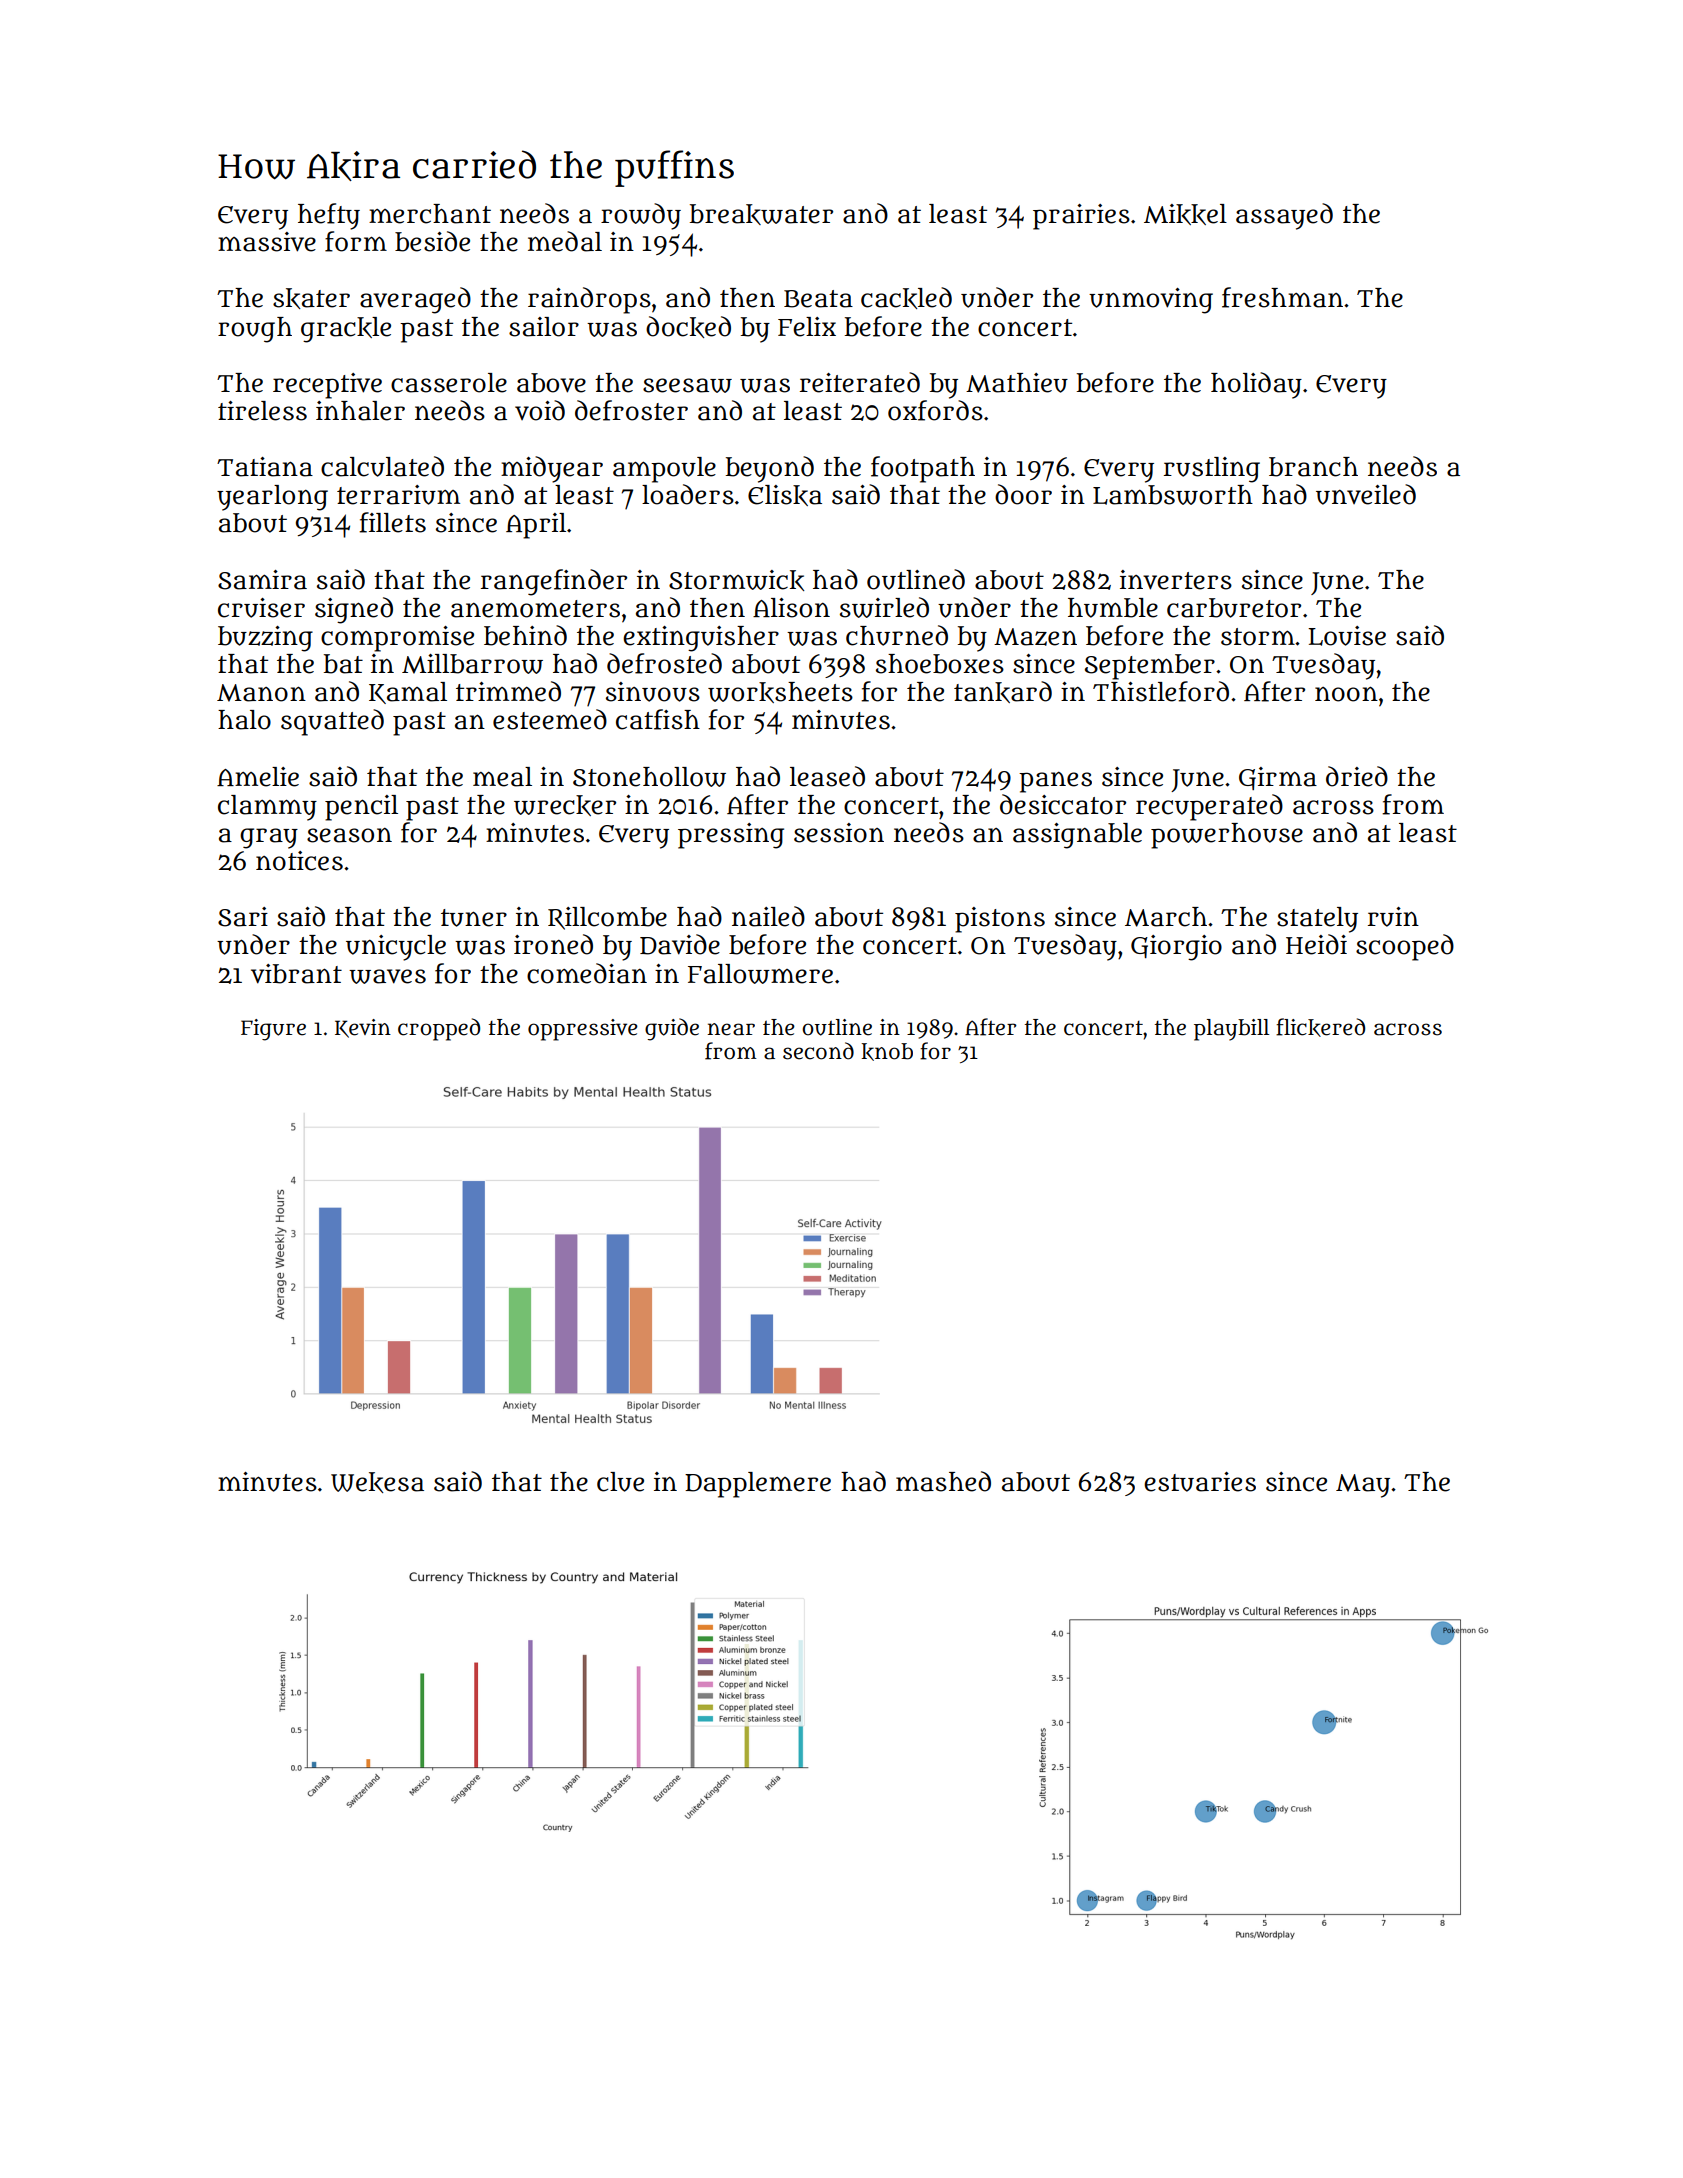 The height and width of the screenshot is (2178, 1683). What do you see at coordinates (1346, 694) in the screenshot?
I see `noon` at bounding box center [1346, 694].
